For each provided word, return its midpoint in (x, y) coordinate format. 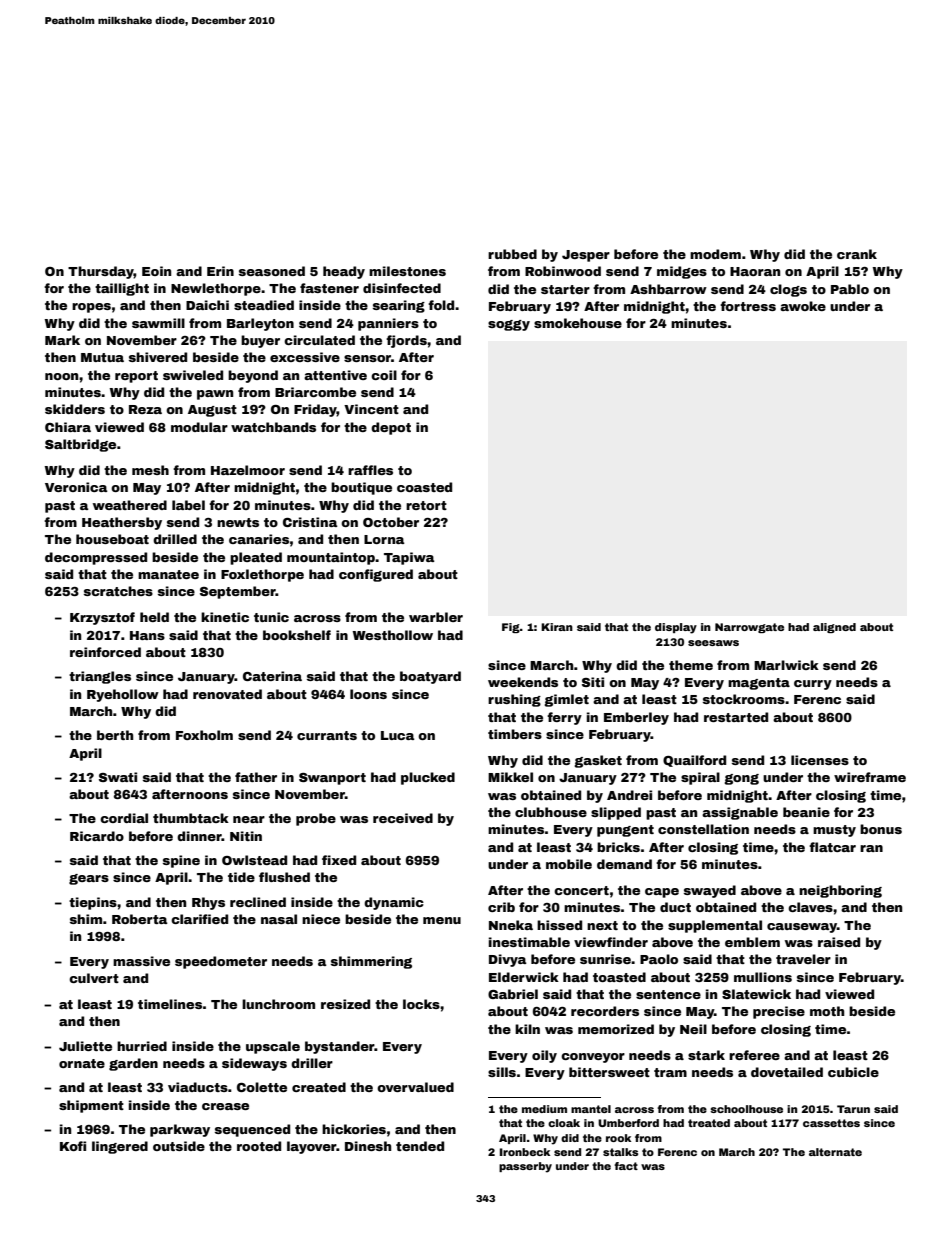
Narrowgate (749, 628)
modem (715, 254)
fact (626, 1166)
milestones (407, 271)
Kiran (557, 627)
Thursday (101, 272)
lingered (120, 1147)
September (238, 592)
